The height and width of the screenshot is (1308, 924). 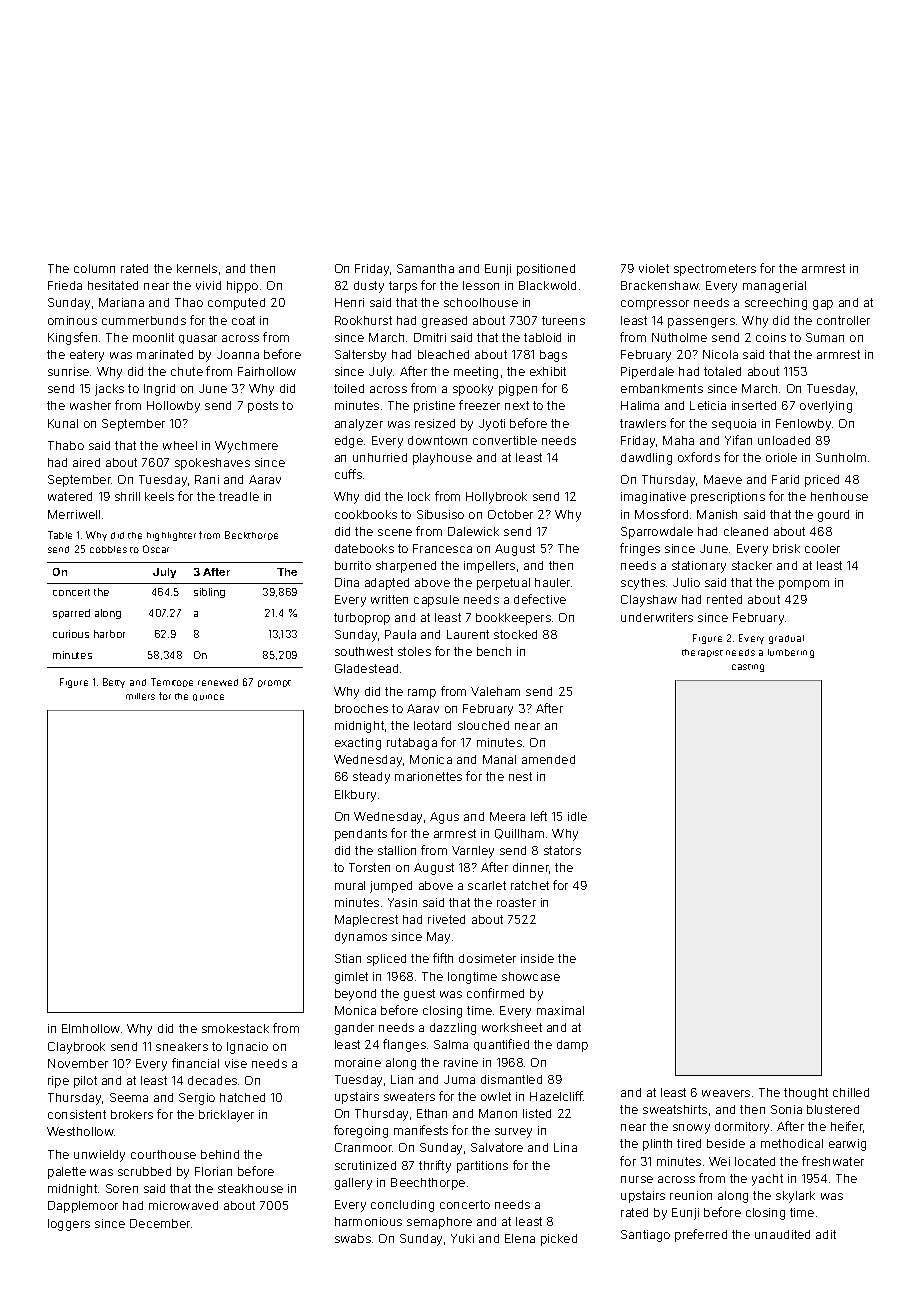 What do you see at coordinates (679, 337) in the screenshot?
I see `Nutholme` at bounding box center [679, 337].
